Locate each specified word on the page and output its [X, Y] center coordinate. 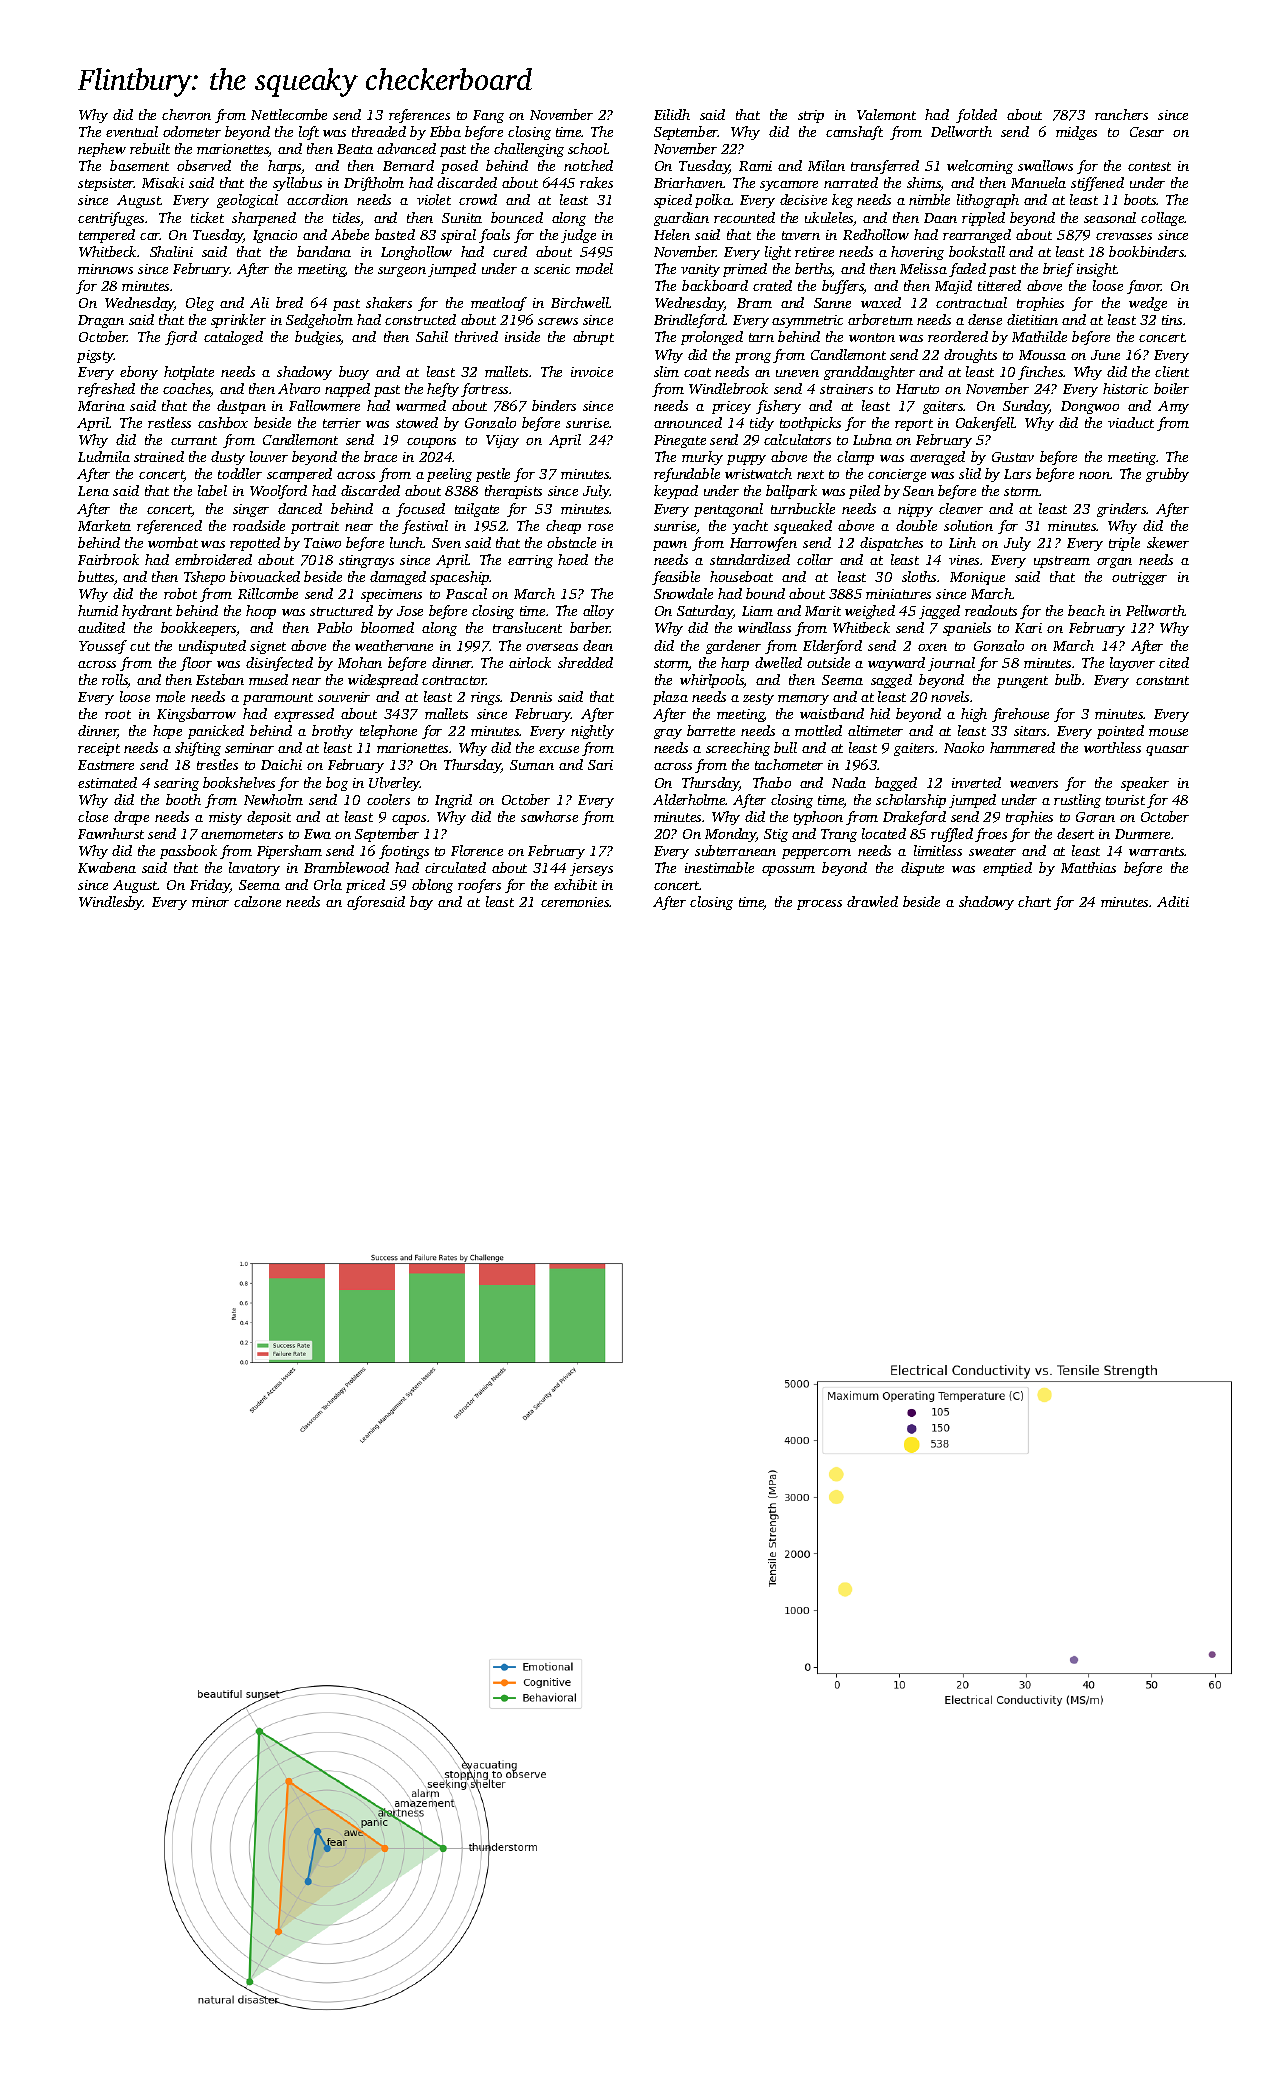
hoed [573, 559]
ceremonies [575, 902]
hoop [261, 612]
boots [1140, 199]
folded [976, 116]
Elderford [832, 647]
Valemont [886, 114]
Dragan [101, 321]
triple [1124, 544]
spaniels [967, 629]
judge [578, 236]
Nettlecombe [289, 114]
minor [210, 902]
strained [159, 456]
